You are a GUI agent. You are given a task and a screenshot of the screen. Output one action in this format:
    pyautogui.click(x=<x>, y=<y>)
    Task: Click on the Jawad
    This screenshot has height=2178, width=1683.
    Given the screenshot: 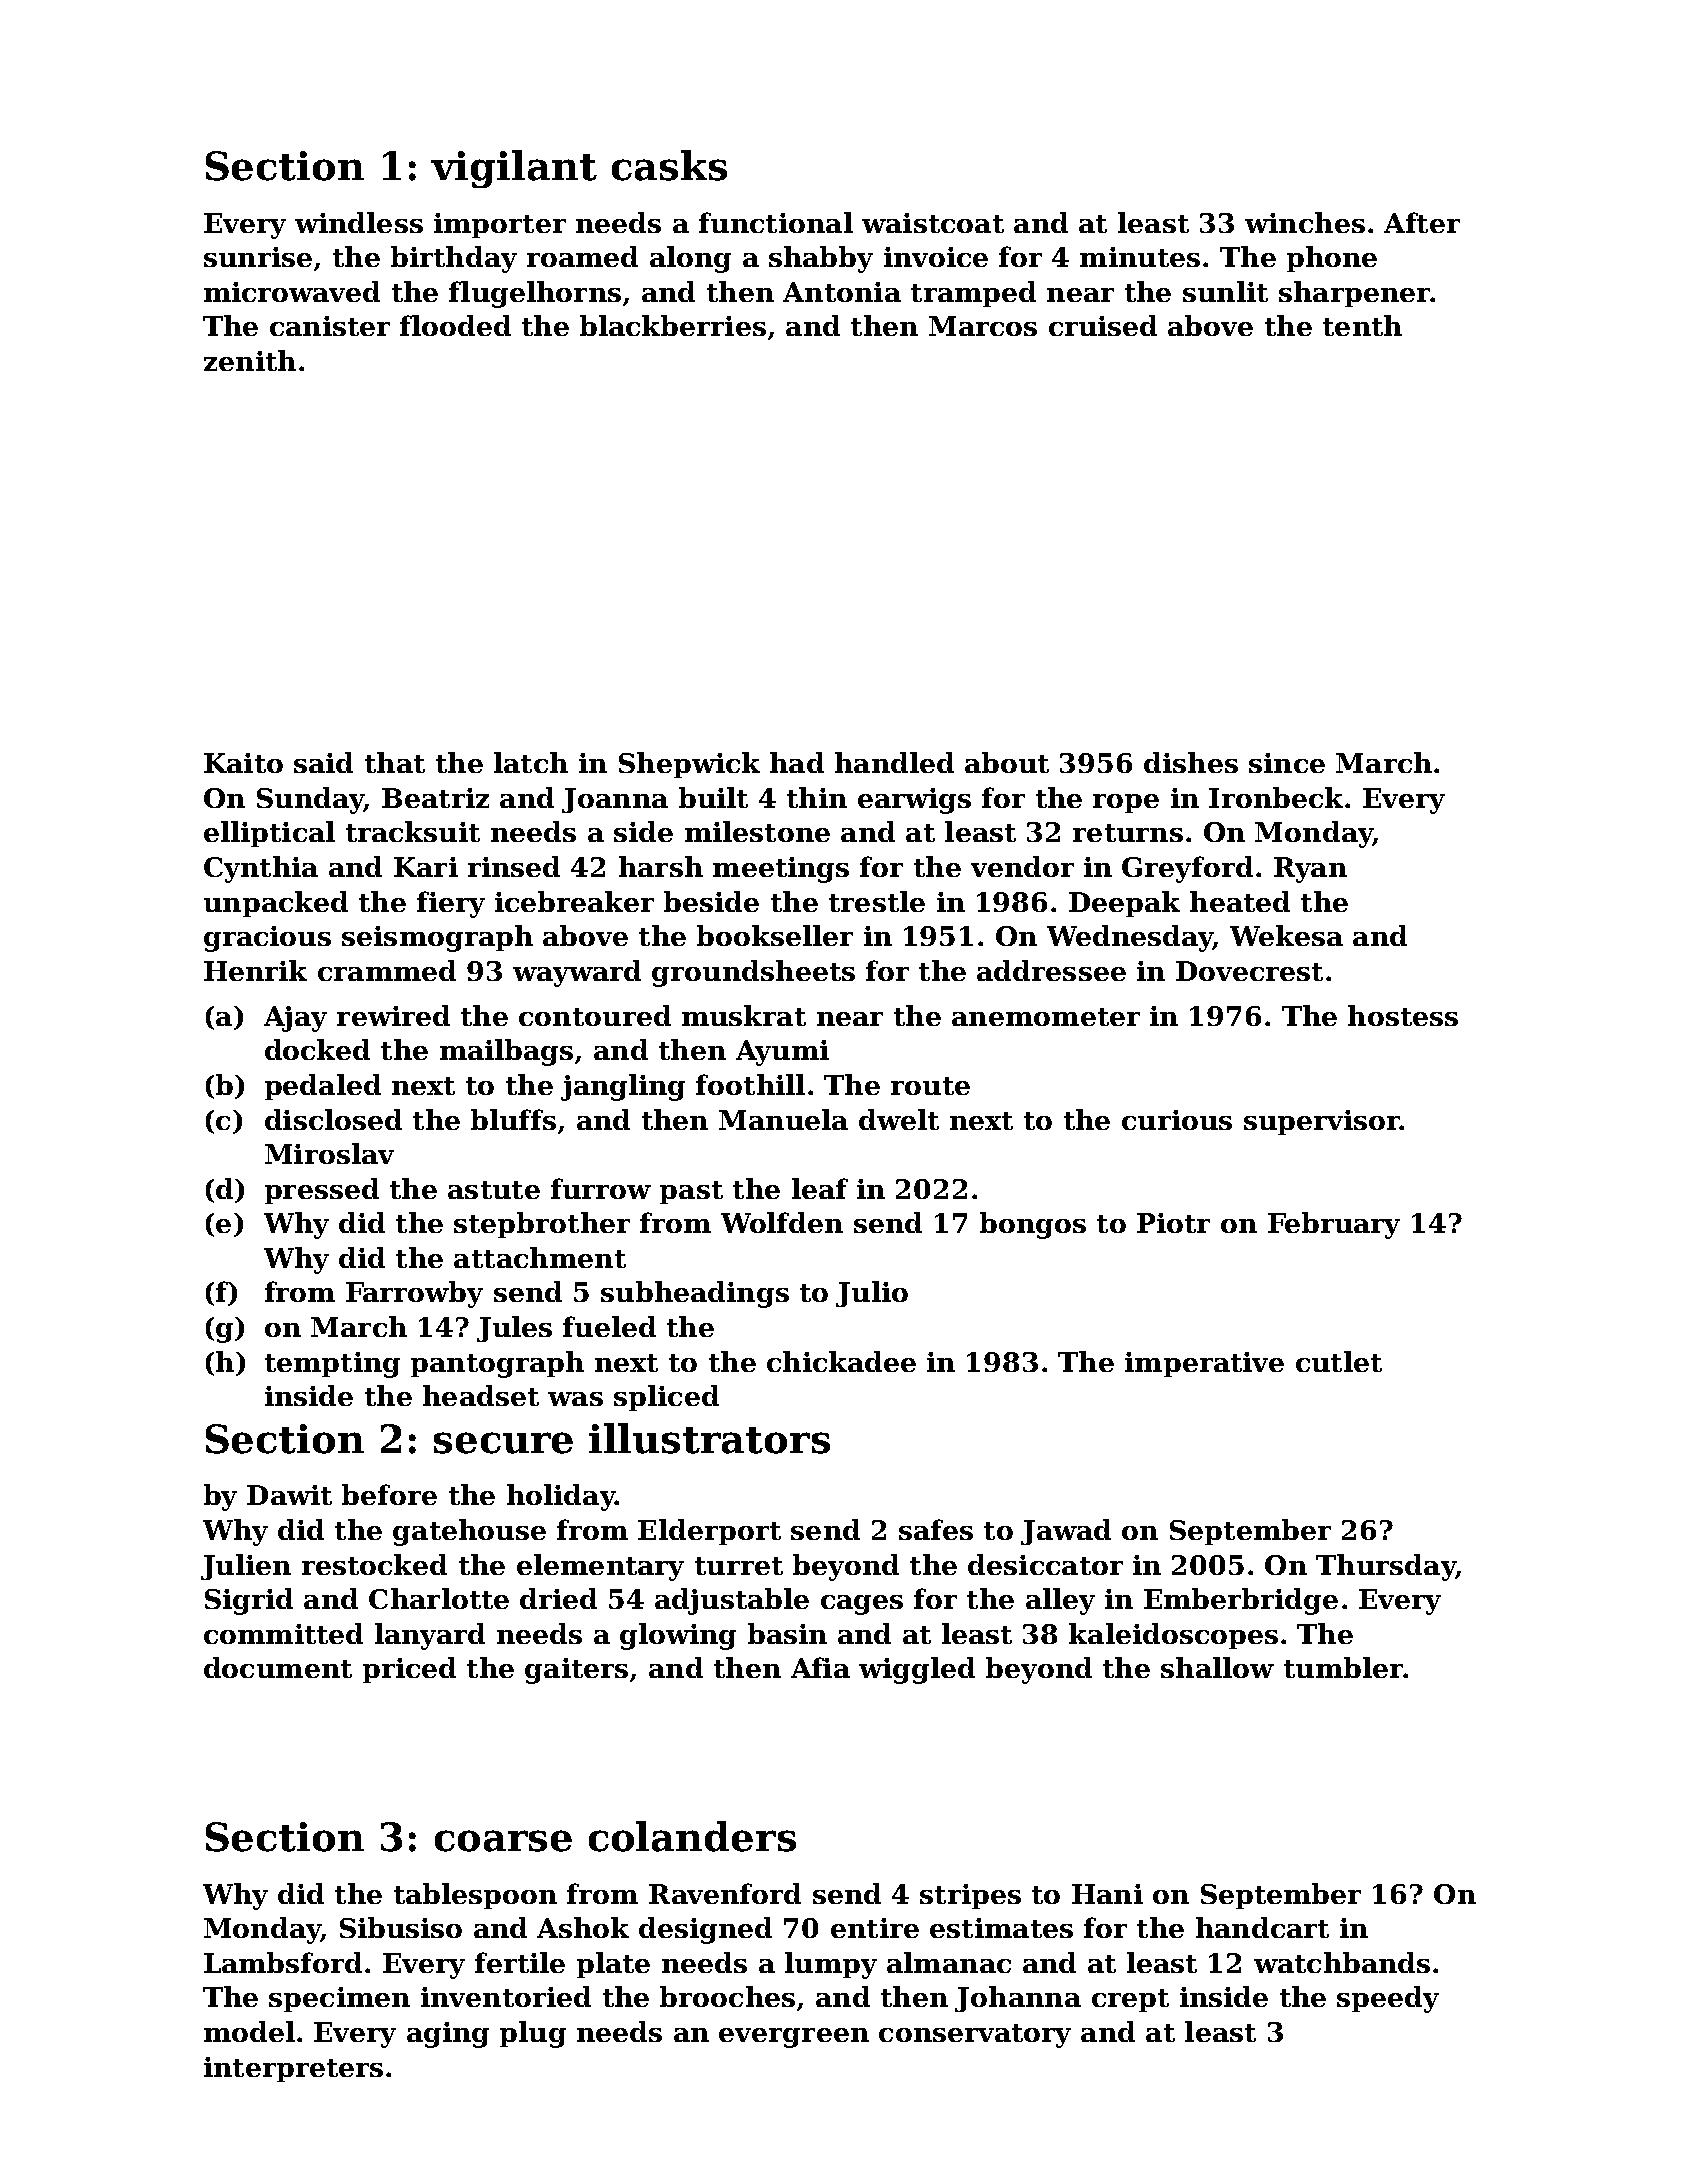 What is the action you would take?
    pyautogui.click(x=1066, y=1532)
